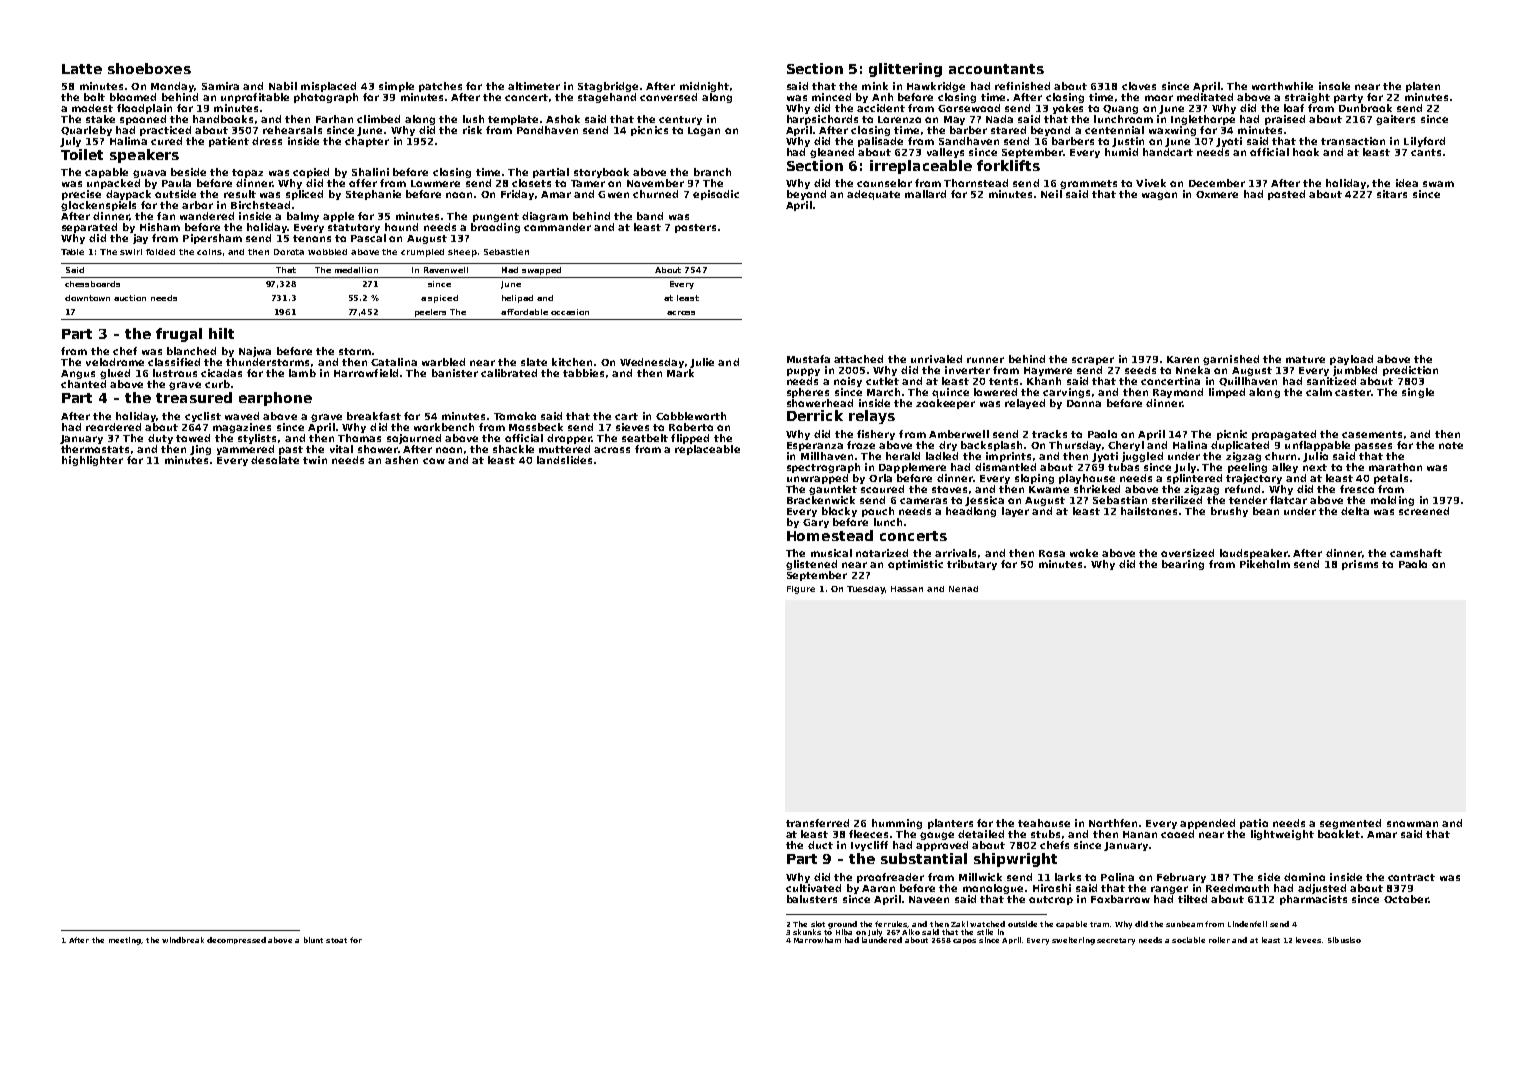 The height and width of the image is (1080, 1527). Describe the element at coordinates (817, 940) in the image. I see `Marrowham` at that location.
